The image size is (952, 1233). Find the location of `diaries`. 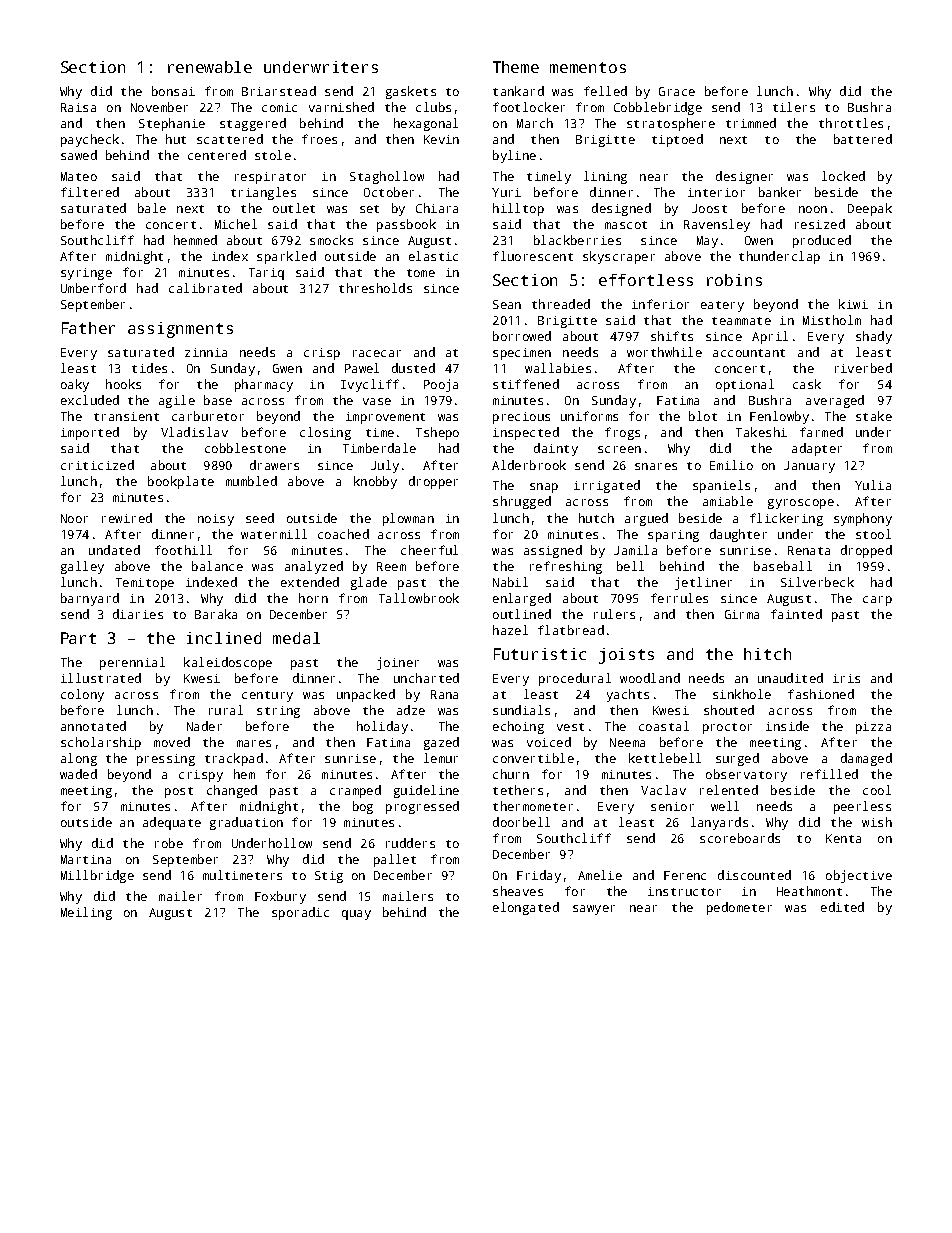

diaries is located at coordinates (138, 614).
